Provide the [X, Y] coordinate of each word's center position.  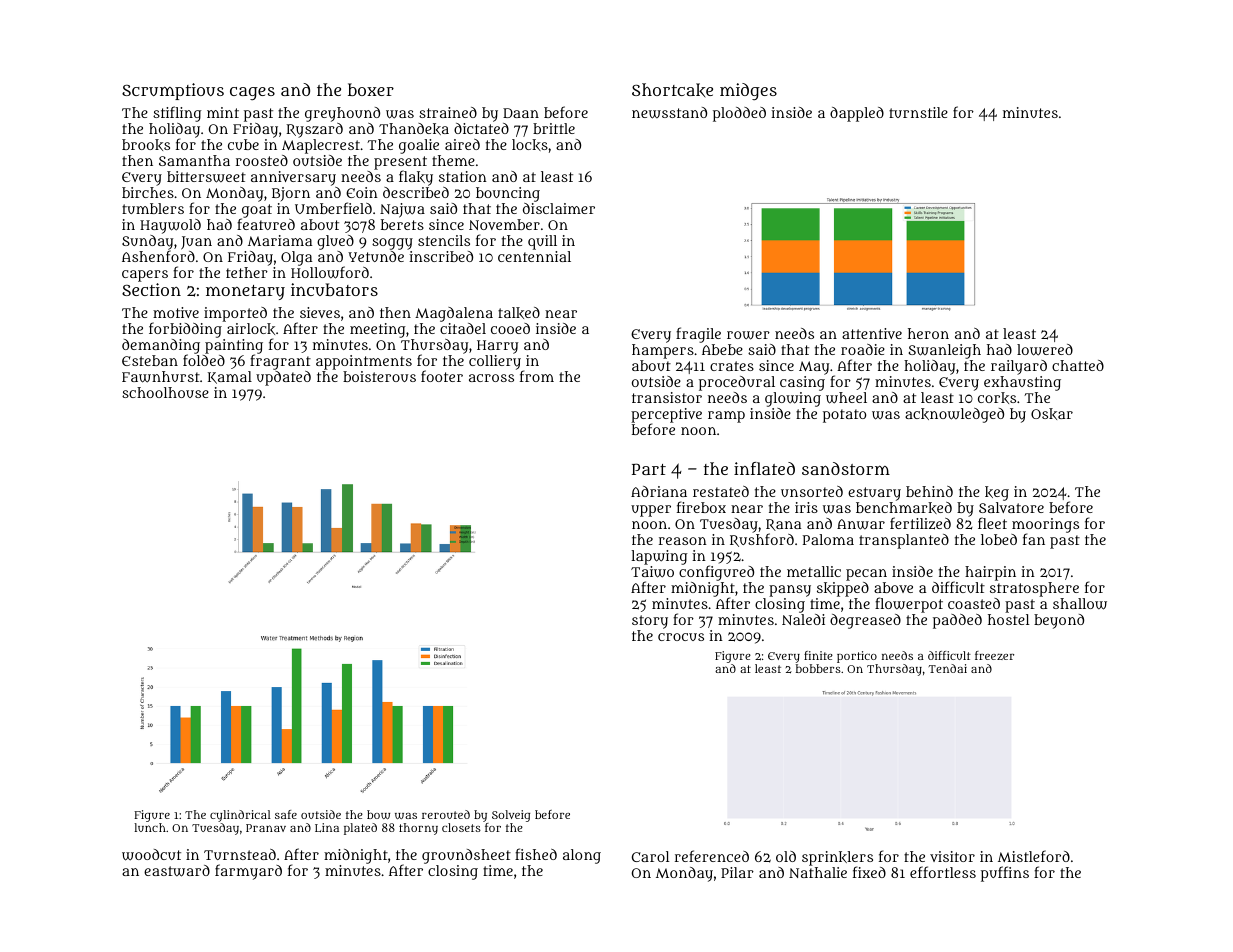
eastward [177, 871]
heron [928, 333]
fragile [698, 335]
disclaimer [559, 208]
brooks [146, 145]
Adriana [659, 491]
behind [929, 491]
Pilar [737, 872]
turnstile [918, 112]
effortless [943, 872]
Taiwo [652, 572]
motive [176, 312]
